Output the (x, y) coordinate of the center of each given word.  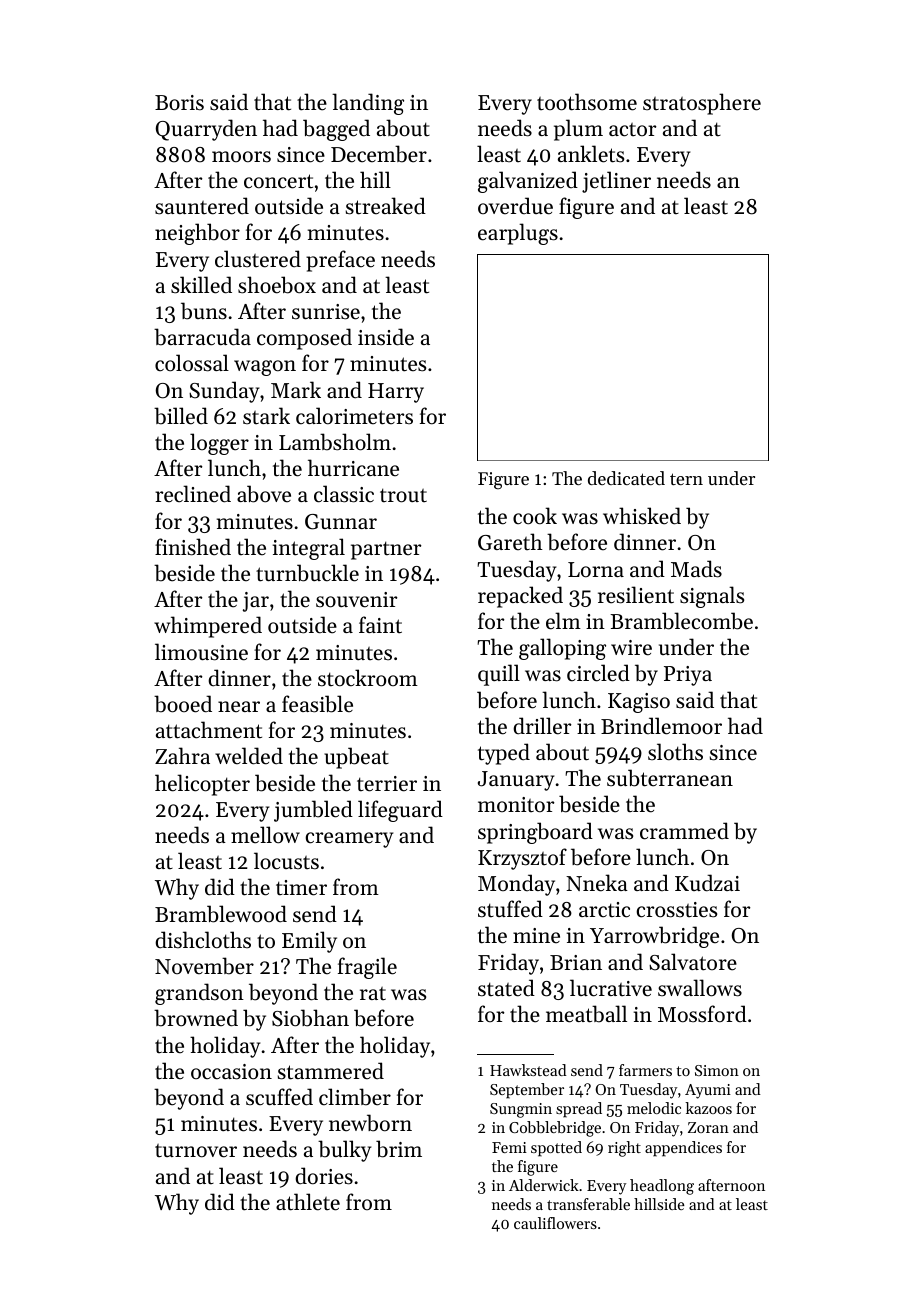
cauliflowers (555, 1223)
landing (368, 104)
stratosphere (702, 104)
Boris (179, 103)
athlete (308, 1202)
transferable (588, 1204)
